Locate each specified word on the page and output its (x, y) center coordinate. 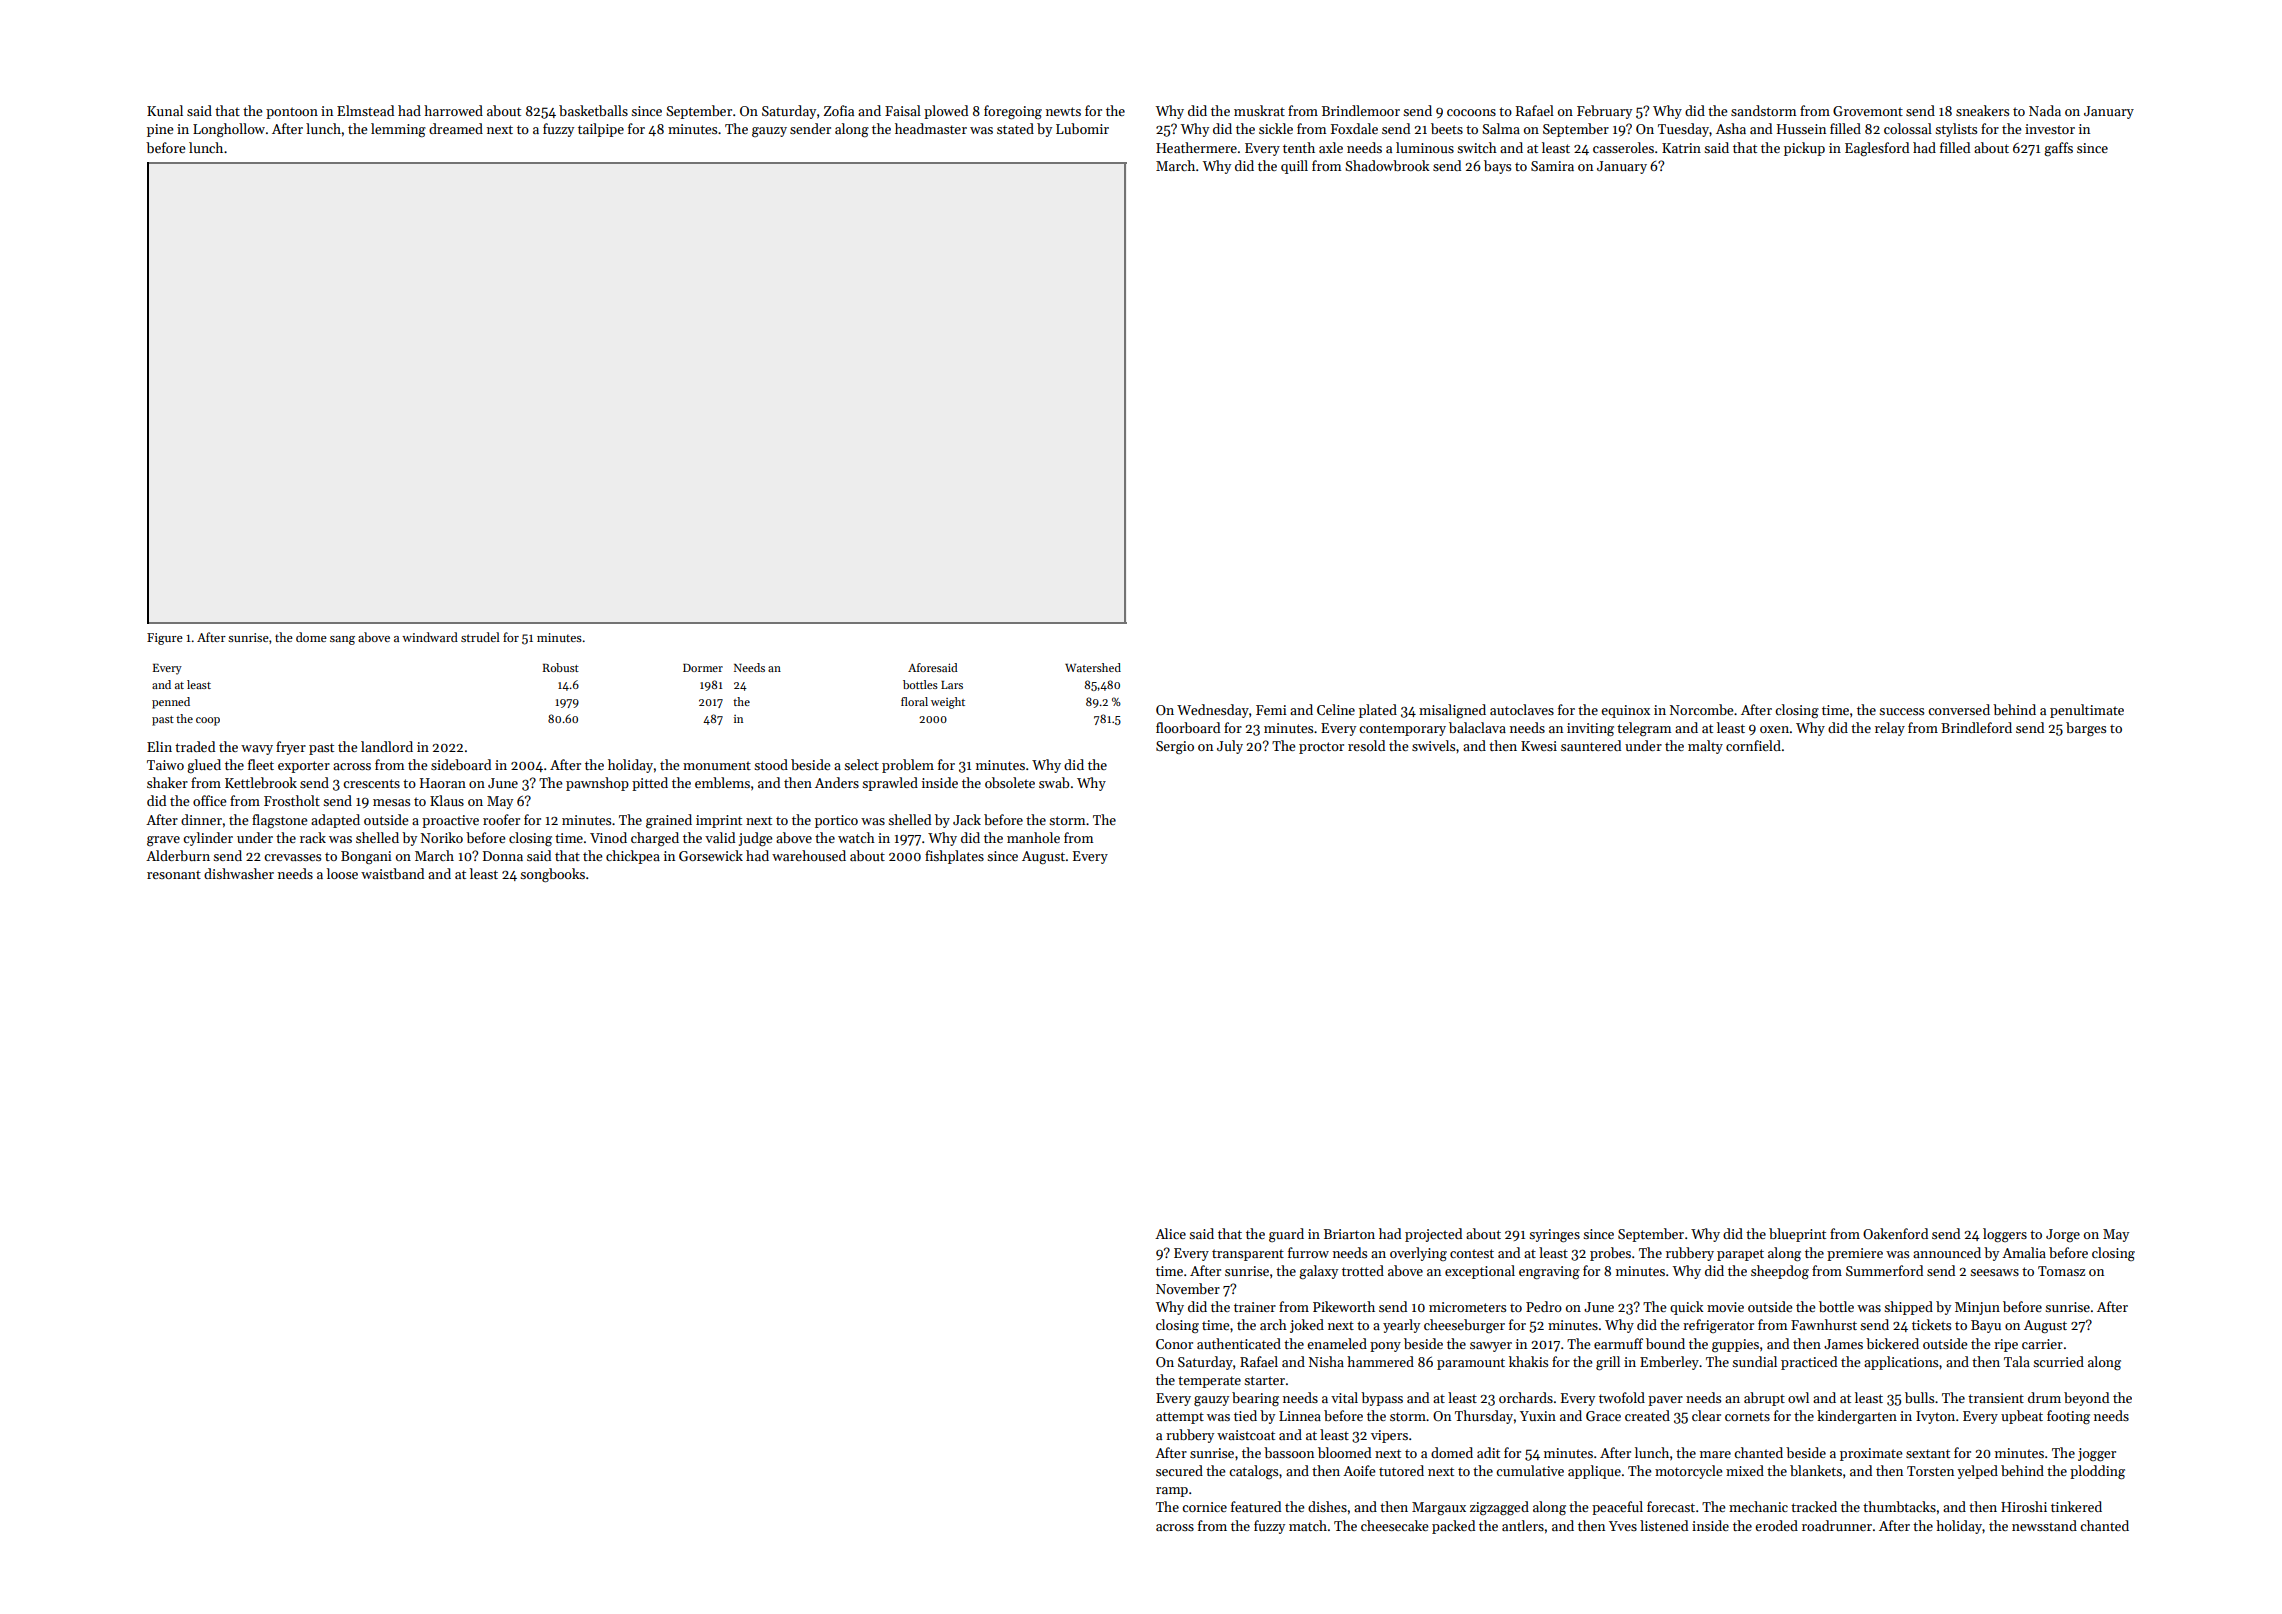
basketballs (593, 110)
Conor (1174, 1344)
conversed (1959, 709)
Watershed (1093, 667)
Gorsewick (711, 855)
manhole (1033, 837)
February (1604, 112)
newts (1063, 111)
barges (2086, 729)
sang (342, 640)
